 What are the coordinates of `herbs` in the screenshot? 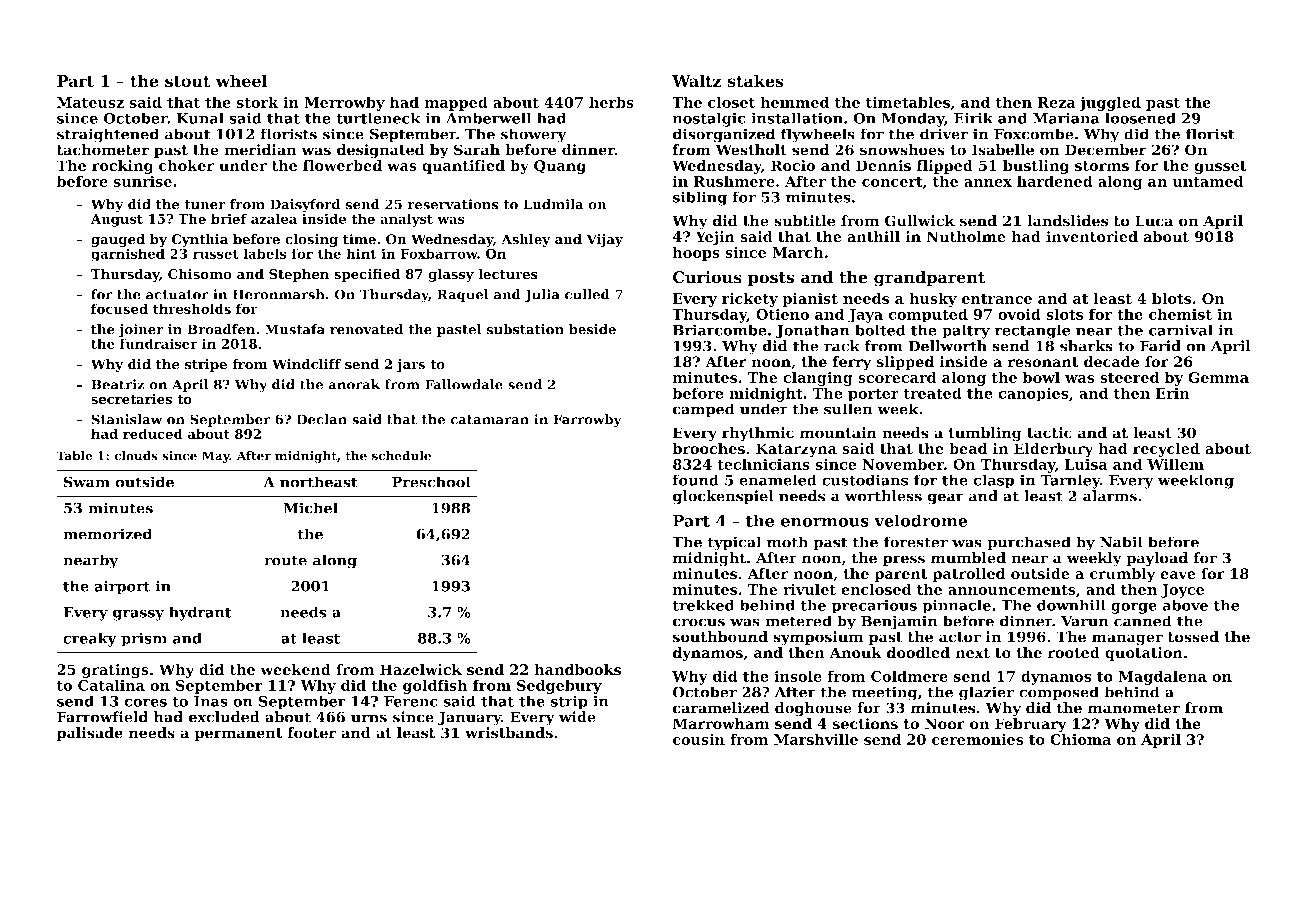 It's located at (611, 102).
